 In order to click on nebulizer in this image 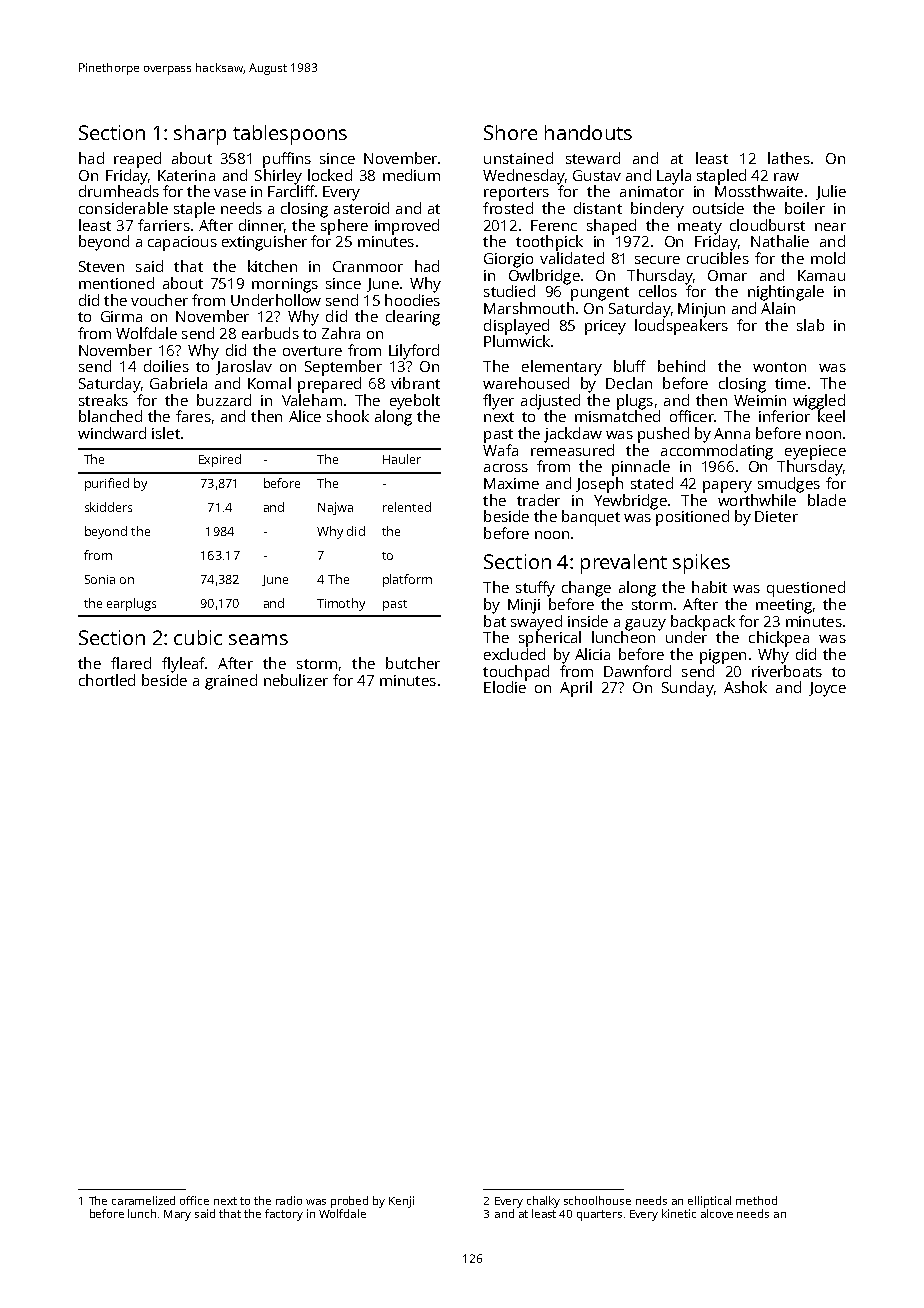, I will do `click(296, 680)`.
